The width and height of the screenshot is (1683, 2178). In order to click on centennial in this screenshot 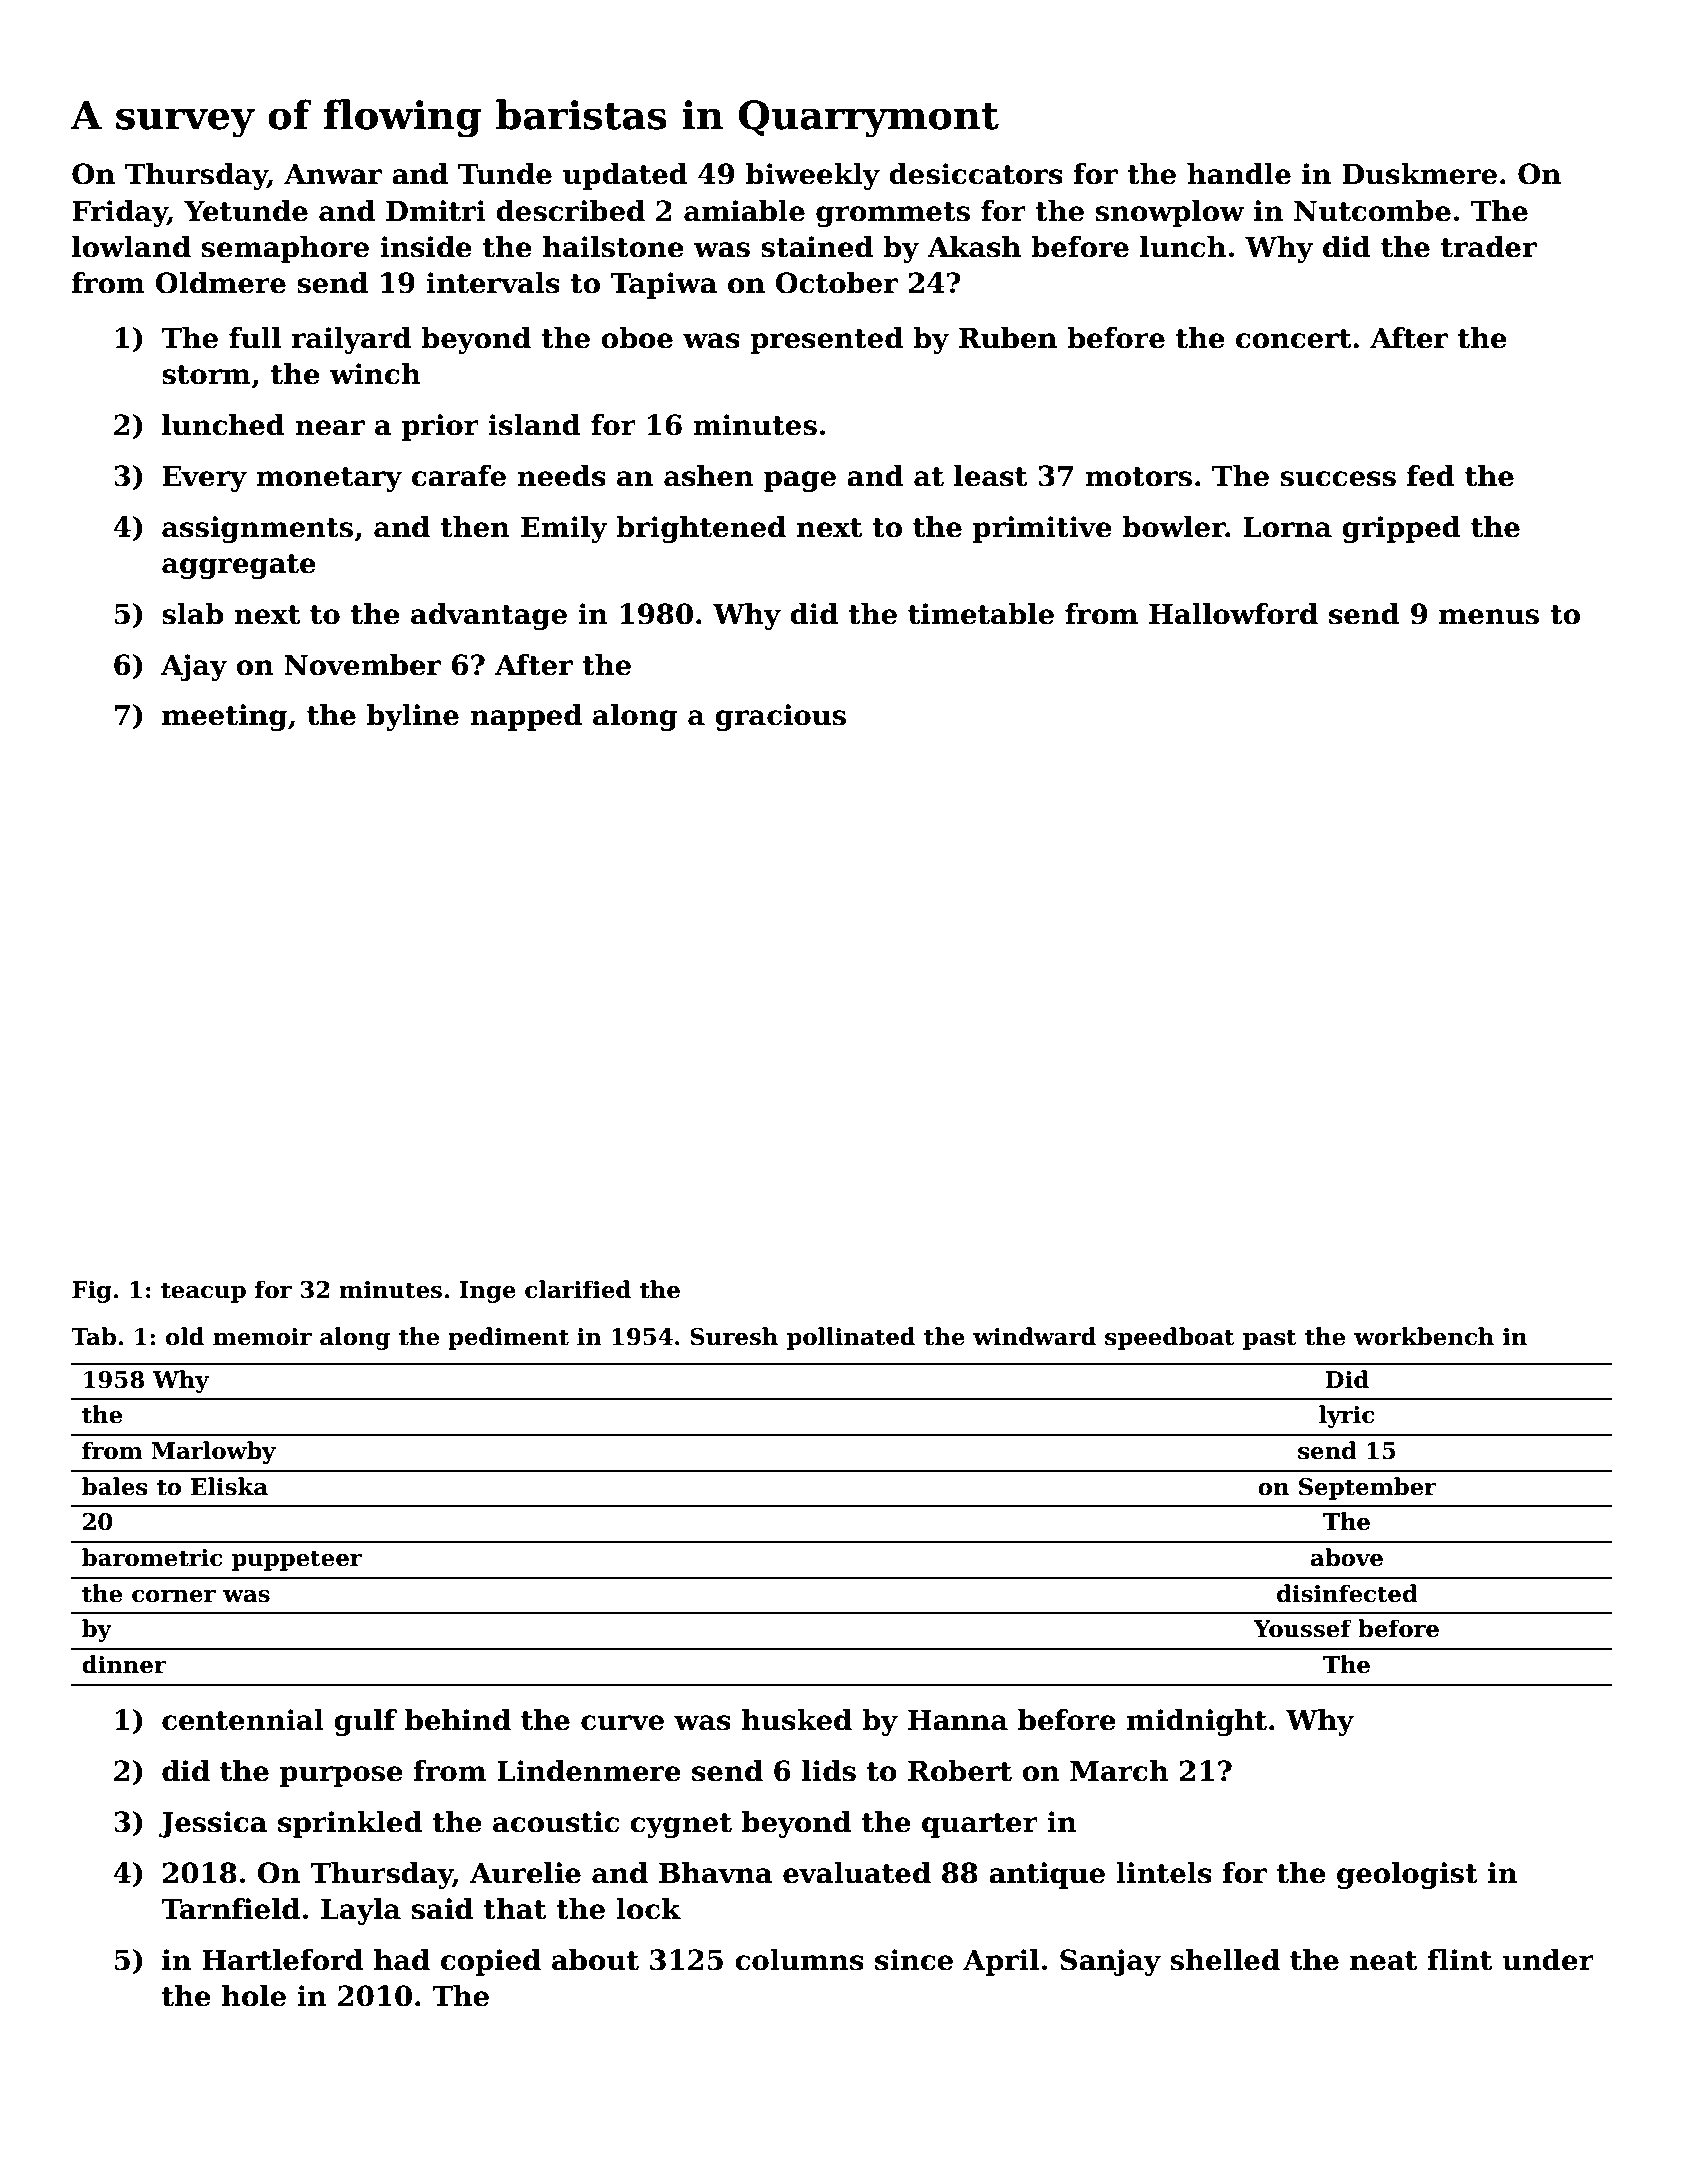, I will do `click(243, 1720)`.
